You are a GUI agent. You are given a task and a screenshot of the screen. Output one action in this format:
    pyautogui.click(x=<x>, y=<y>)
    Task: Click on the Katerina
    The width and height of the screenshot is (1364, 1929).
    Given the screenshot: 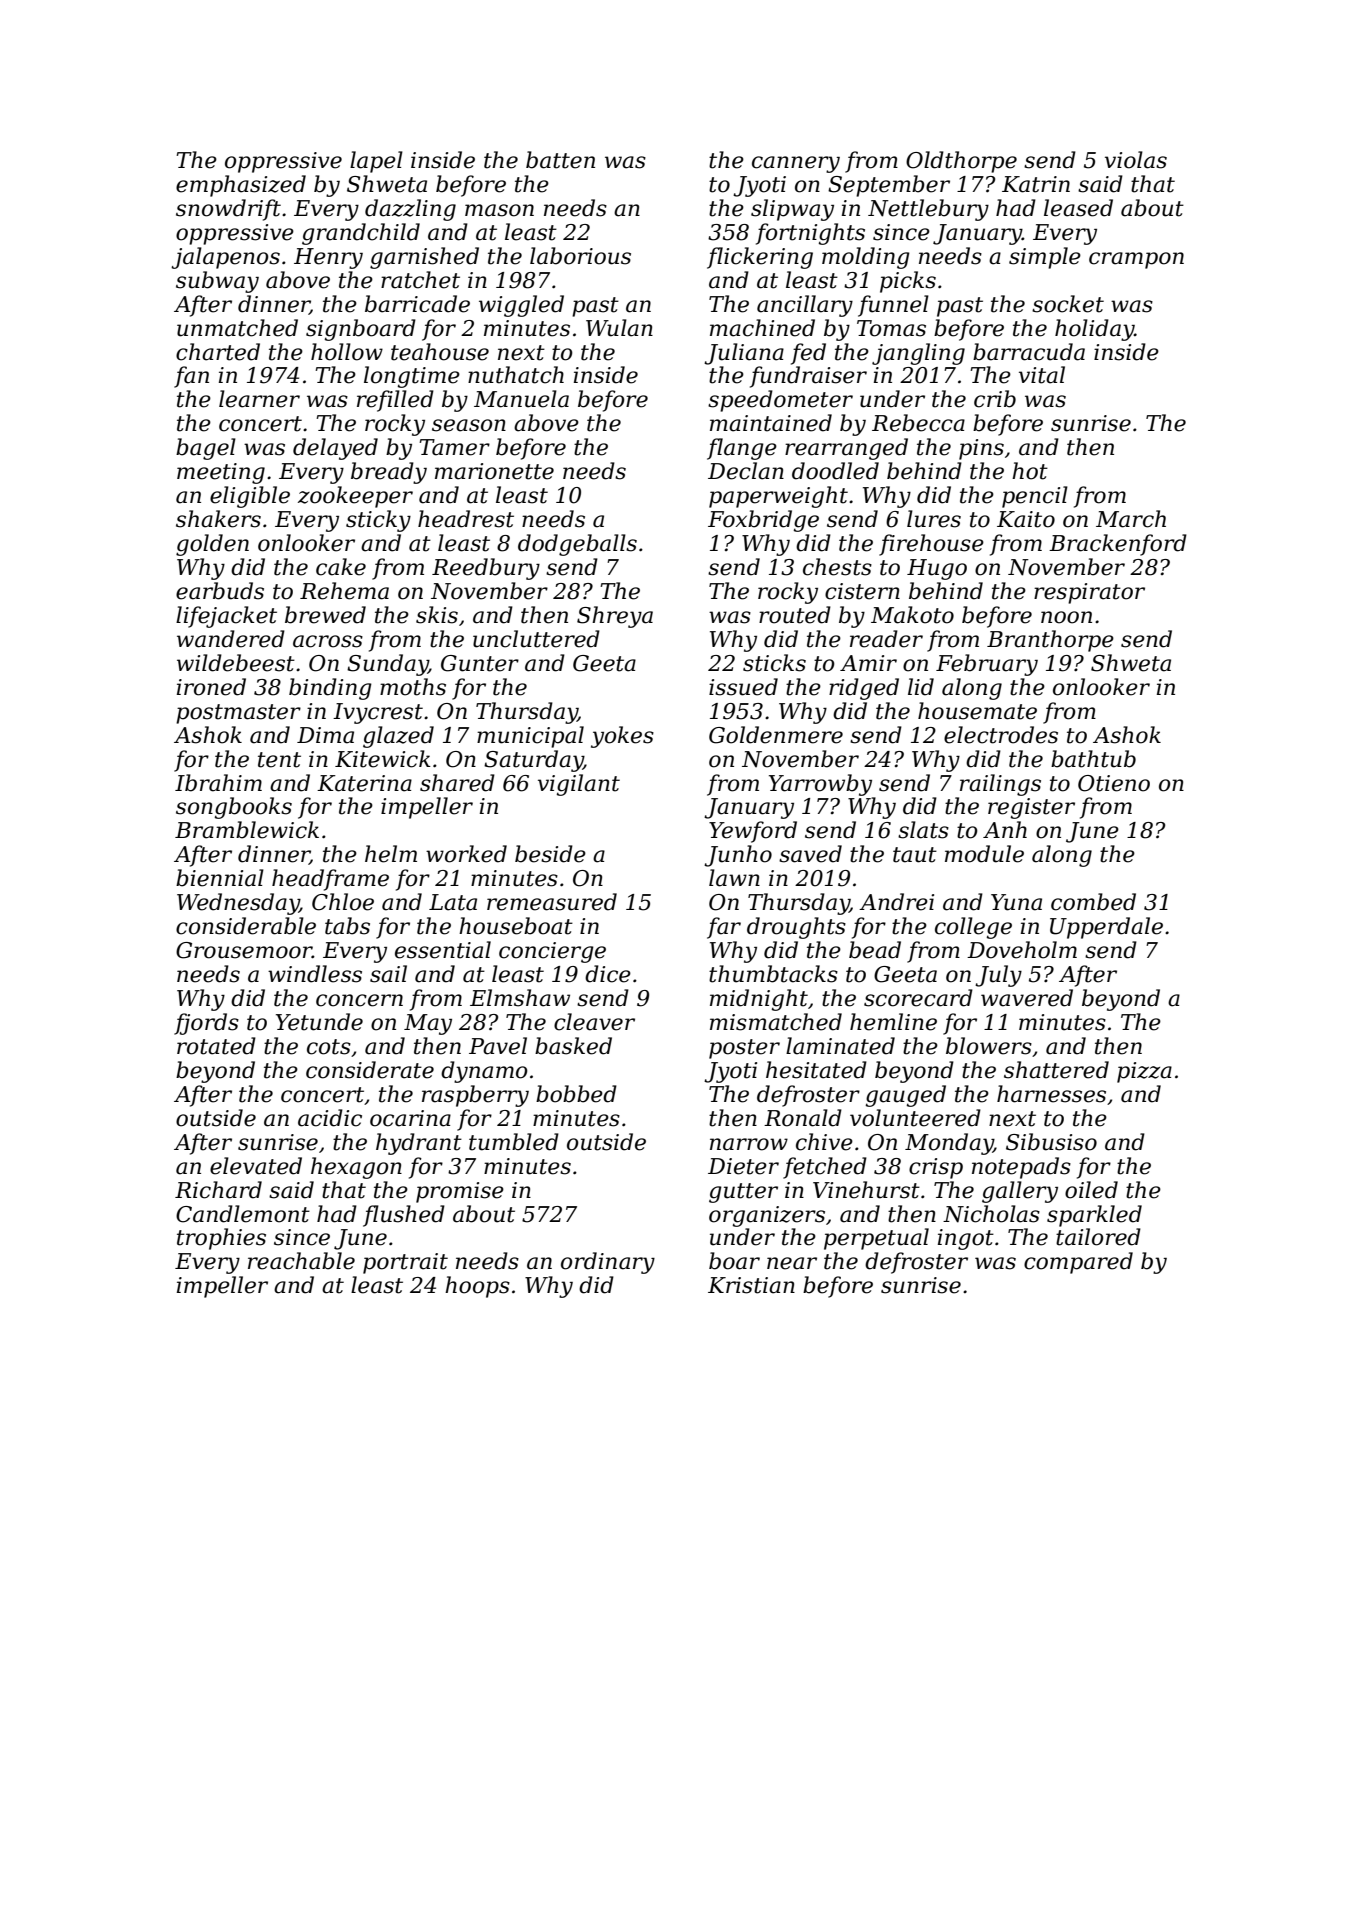 What is the action you would take?
    pyautogui.click(x=364, y=783)
